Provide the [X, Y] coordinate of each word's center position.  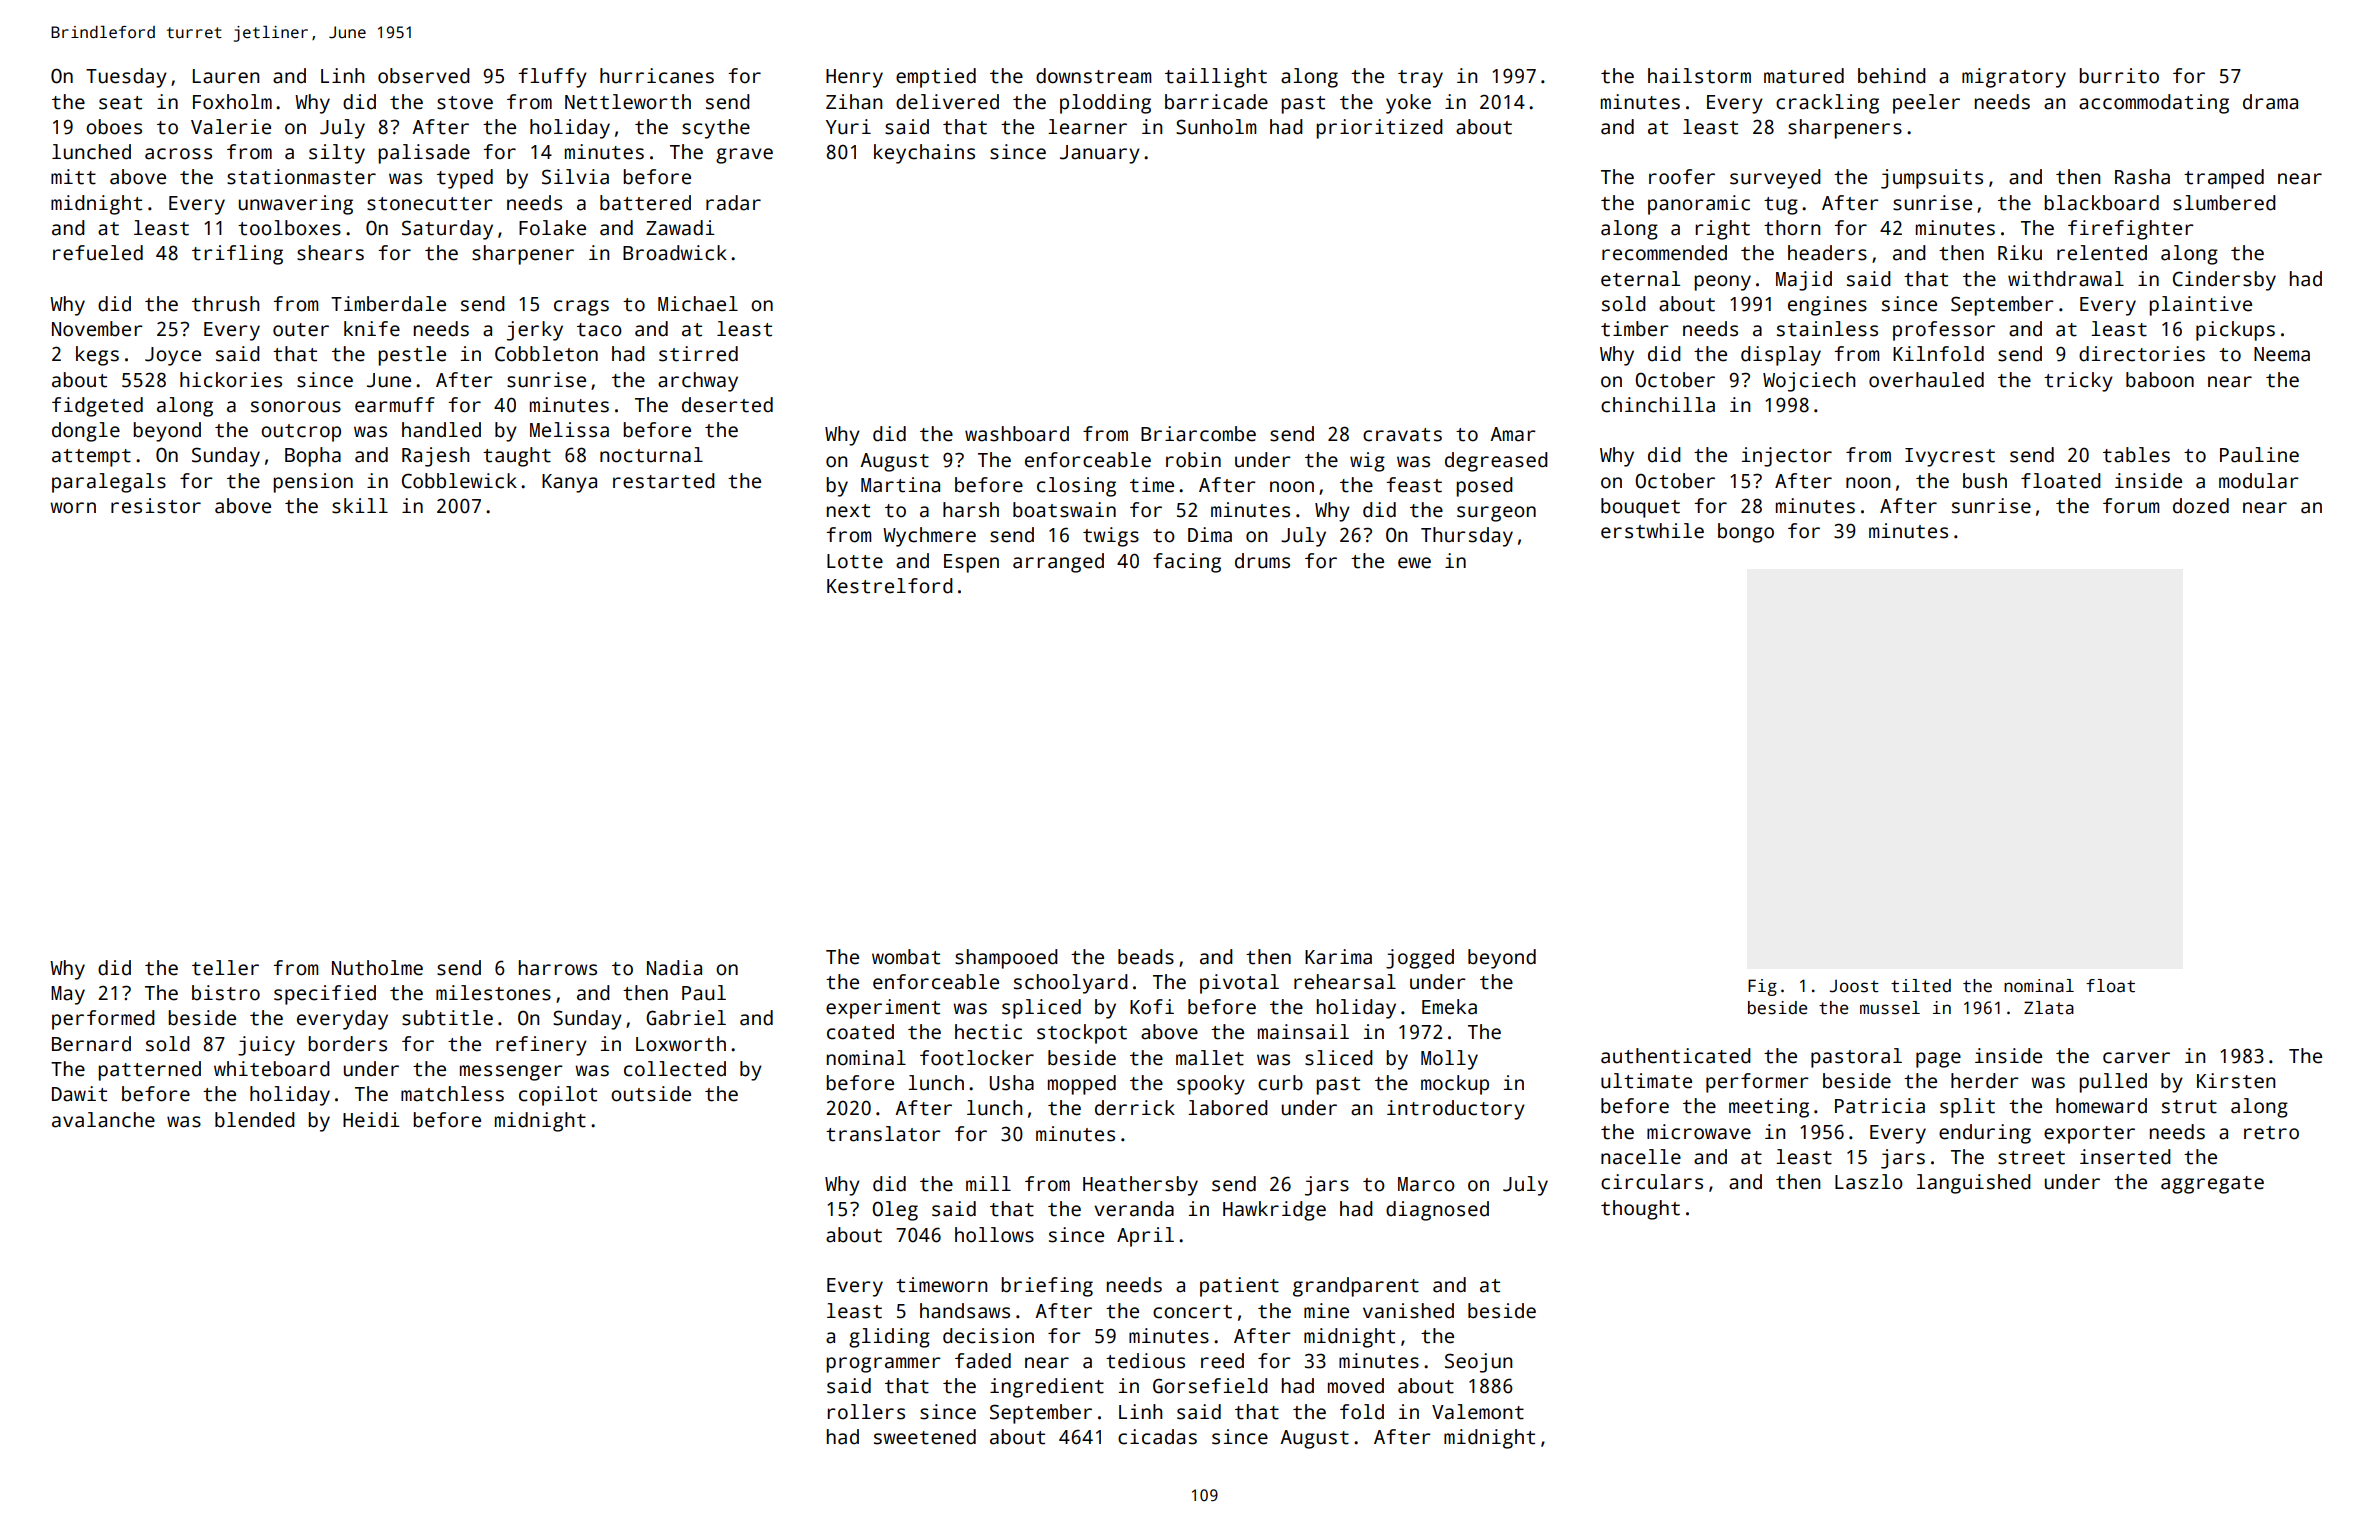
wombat [906, 957]
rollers [866, 1412]
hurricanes [657, 76]
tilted [1921, 986]
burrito [2119, 76]
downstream [1093, 76]
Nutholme [377, 968]
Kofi [1152, 1007]
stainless [1827, 329]
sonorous [296, 407]
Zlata [2049, 1008]
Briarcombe [1198, 434]
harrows [558, 968]
